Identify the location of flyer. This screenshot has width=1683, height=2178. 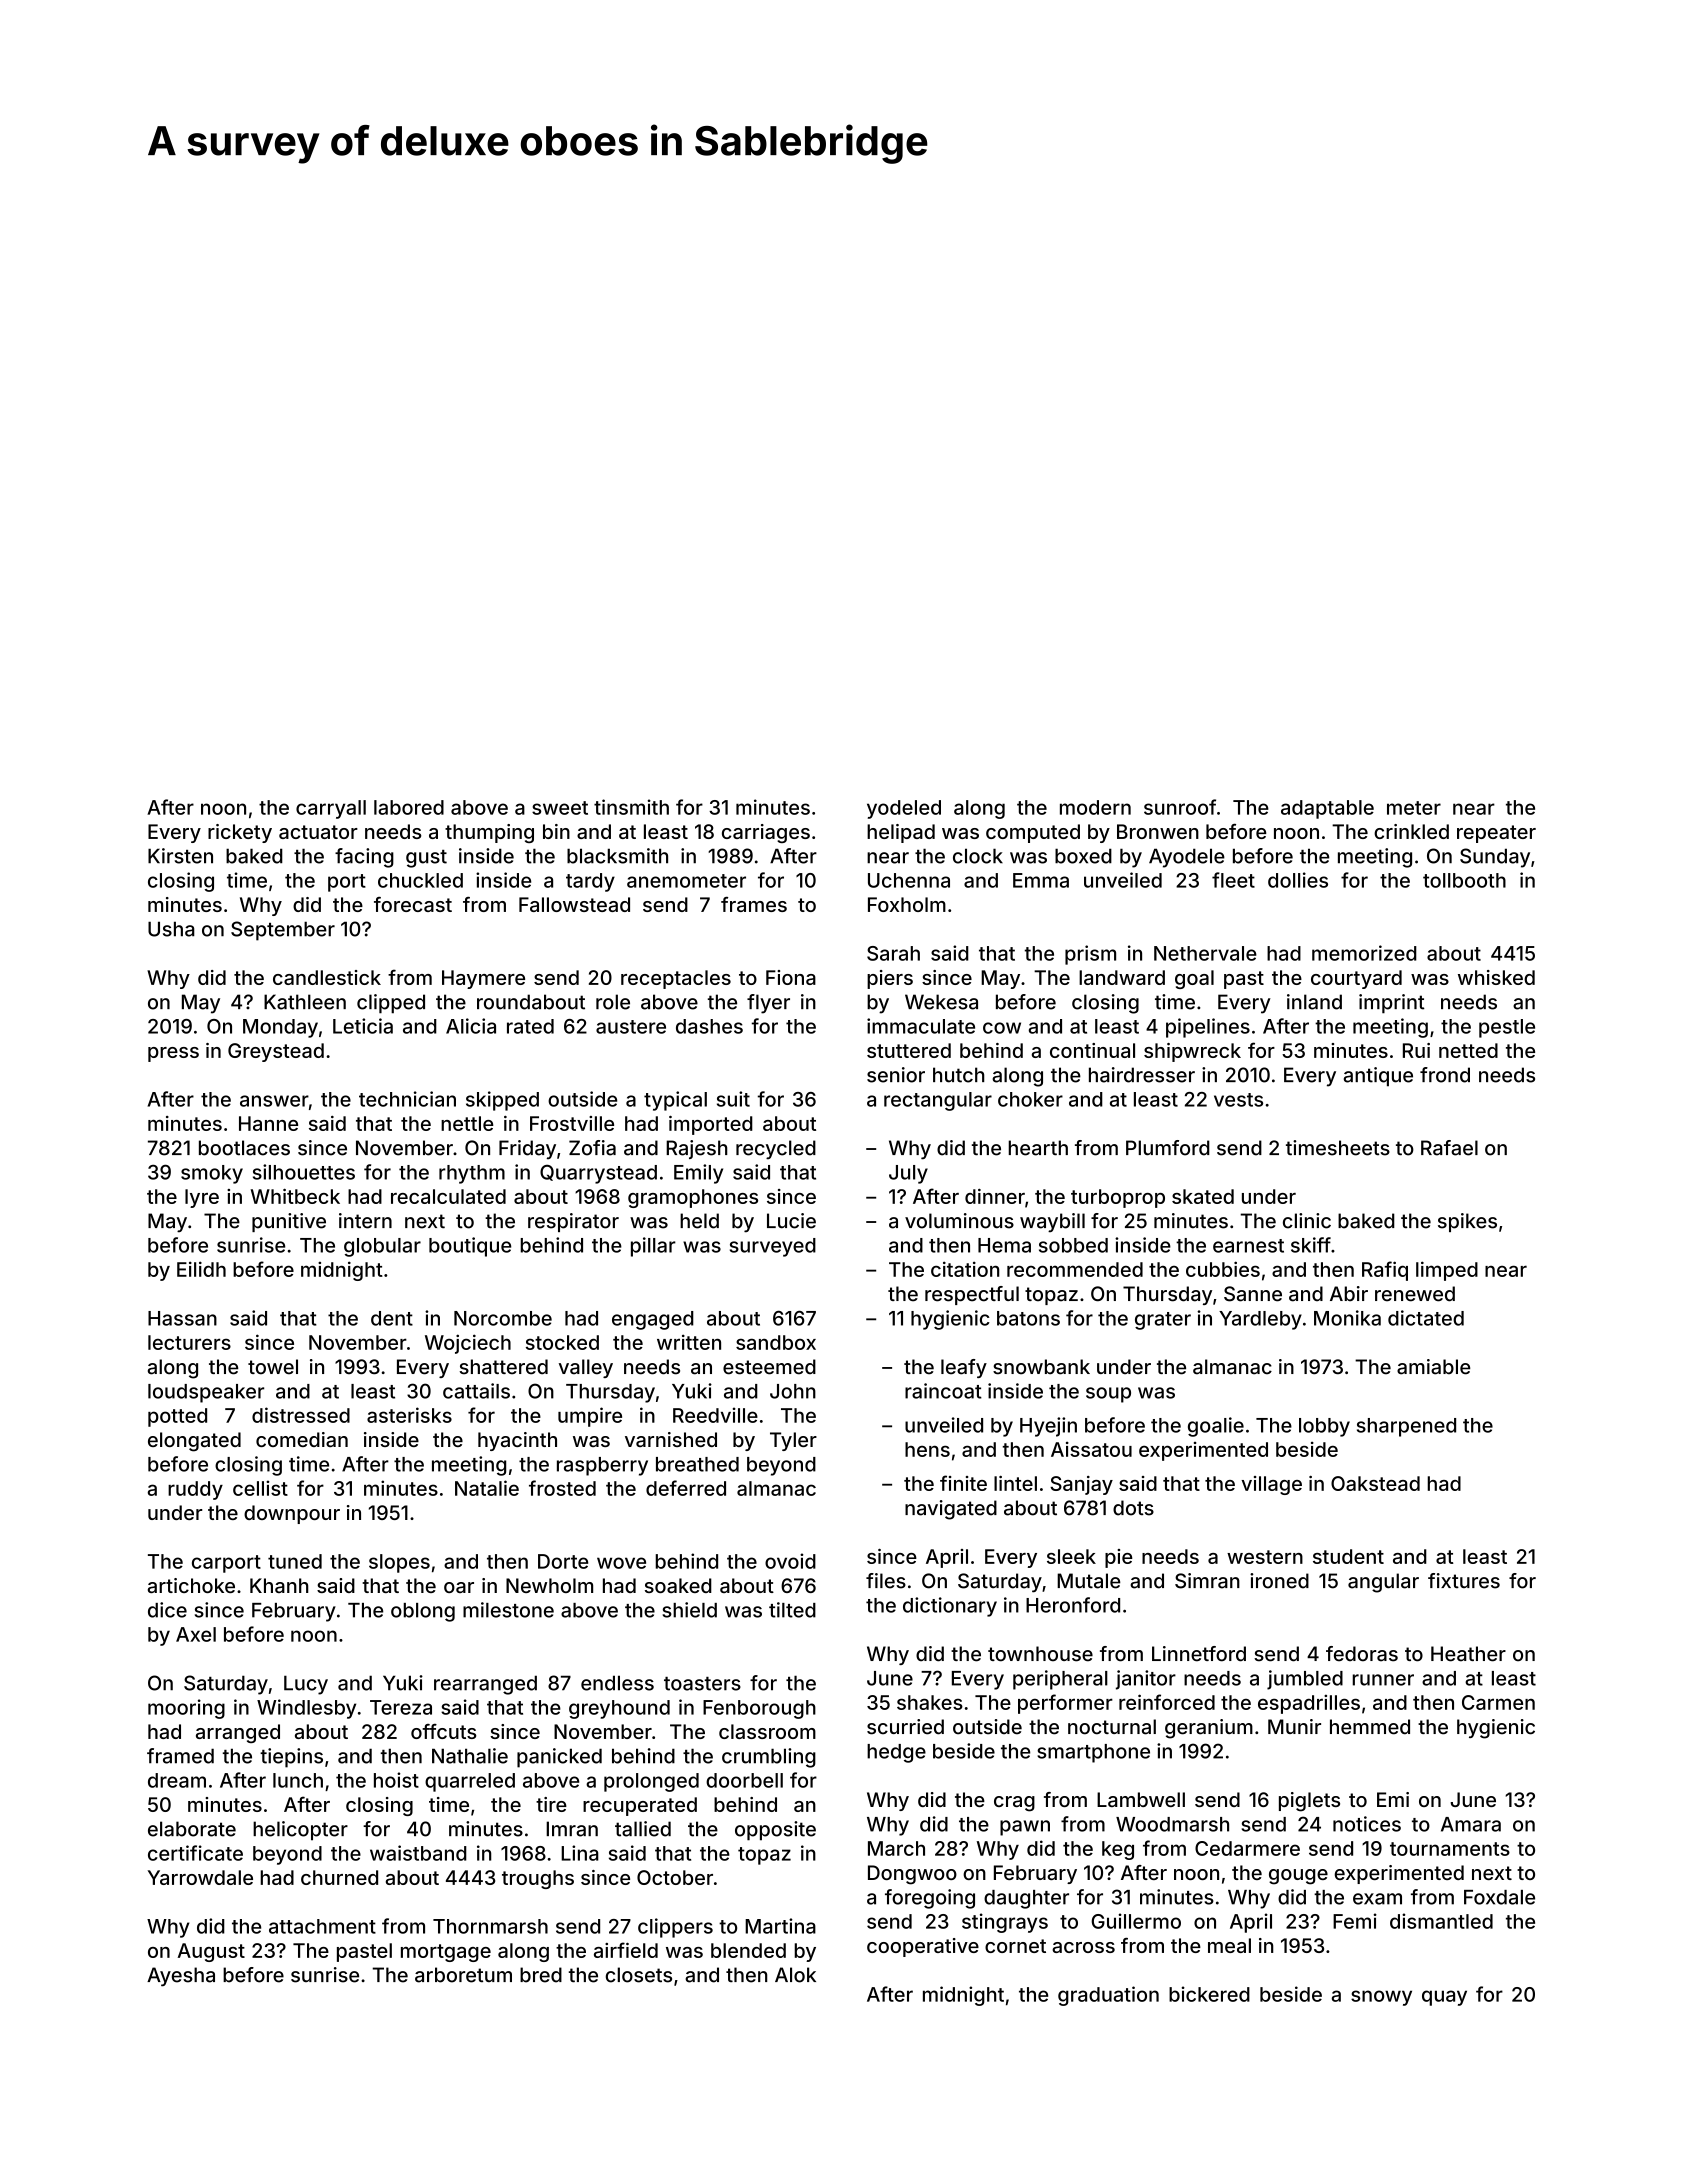
(768, 1004).
